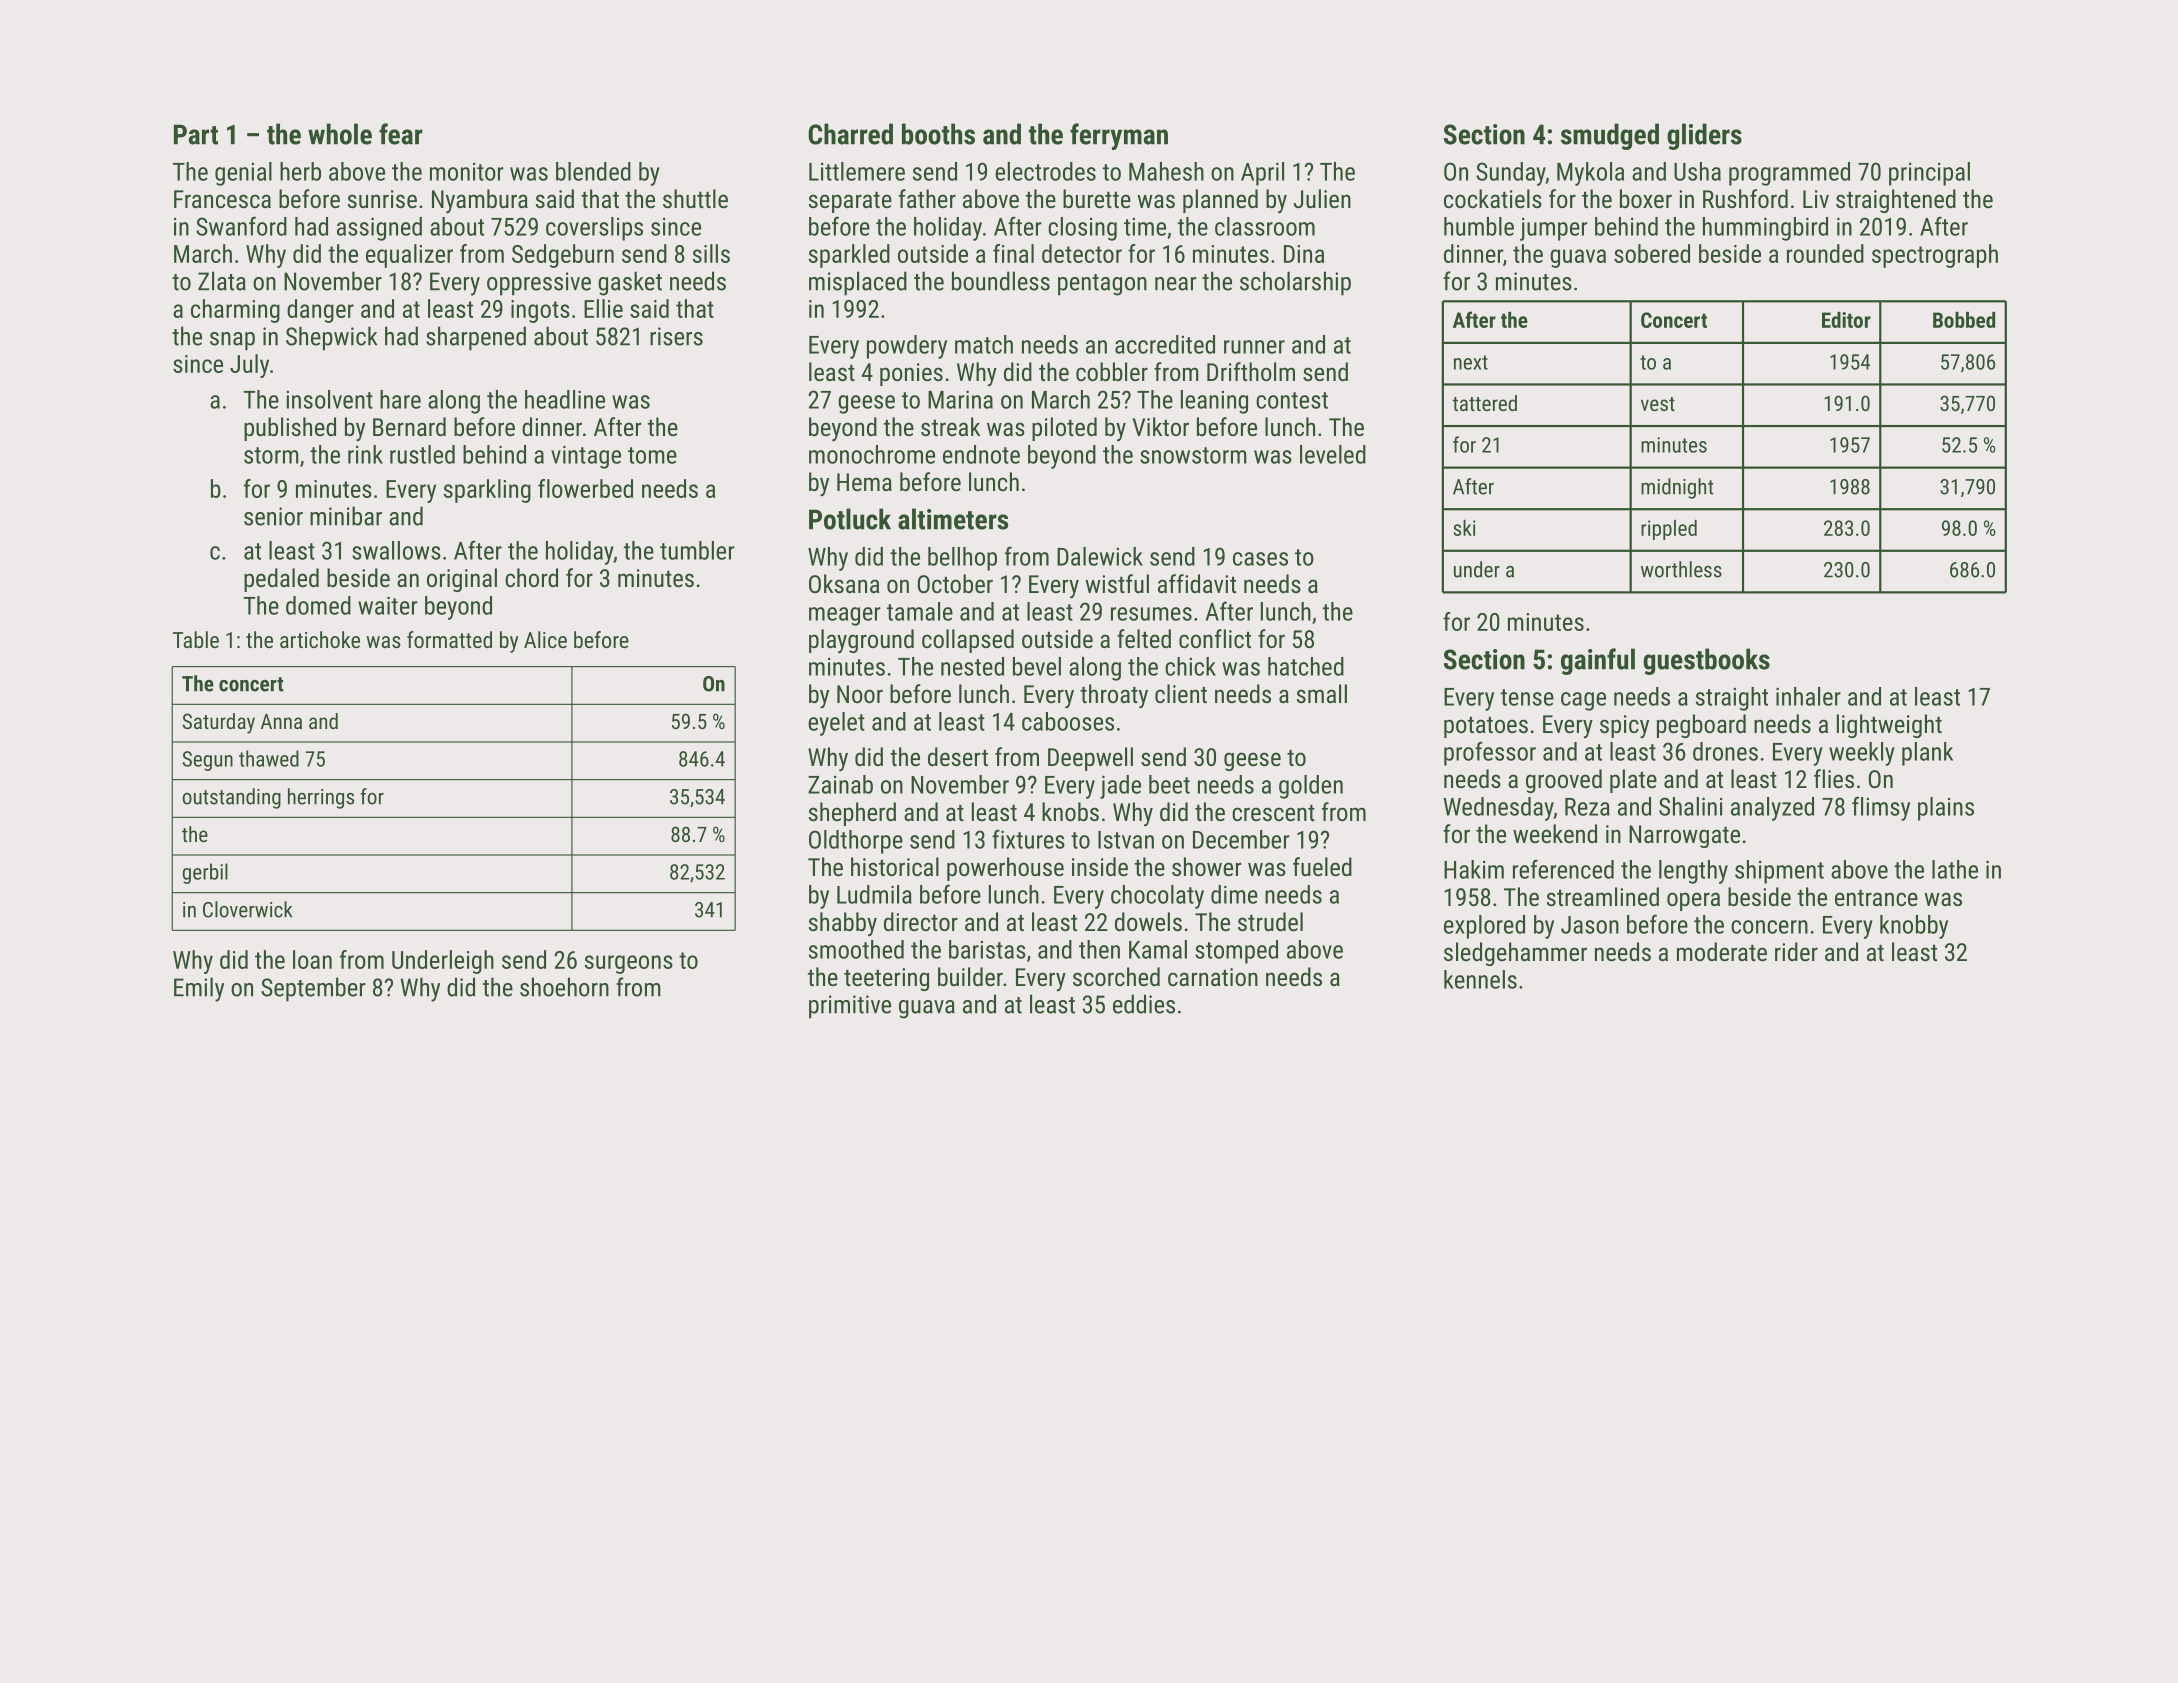  Describe the element at coordinates (1658, 404) in the image. I see `vest` at that location.
